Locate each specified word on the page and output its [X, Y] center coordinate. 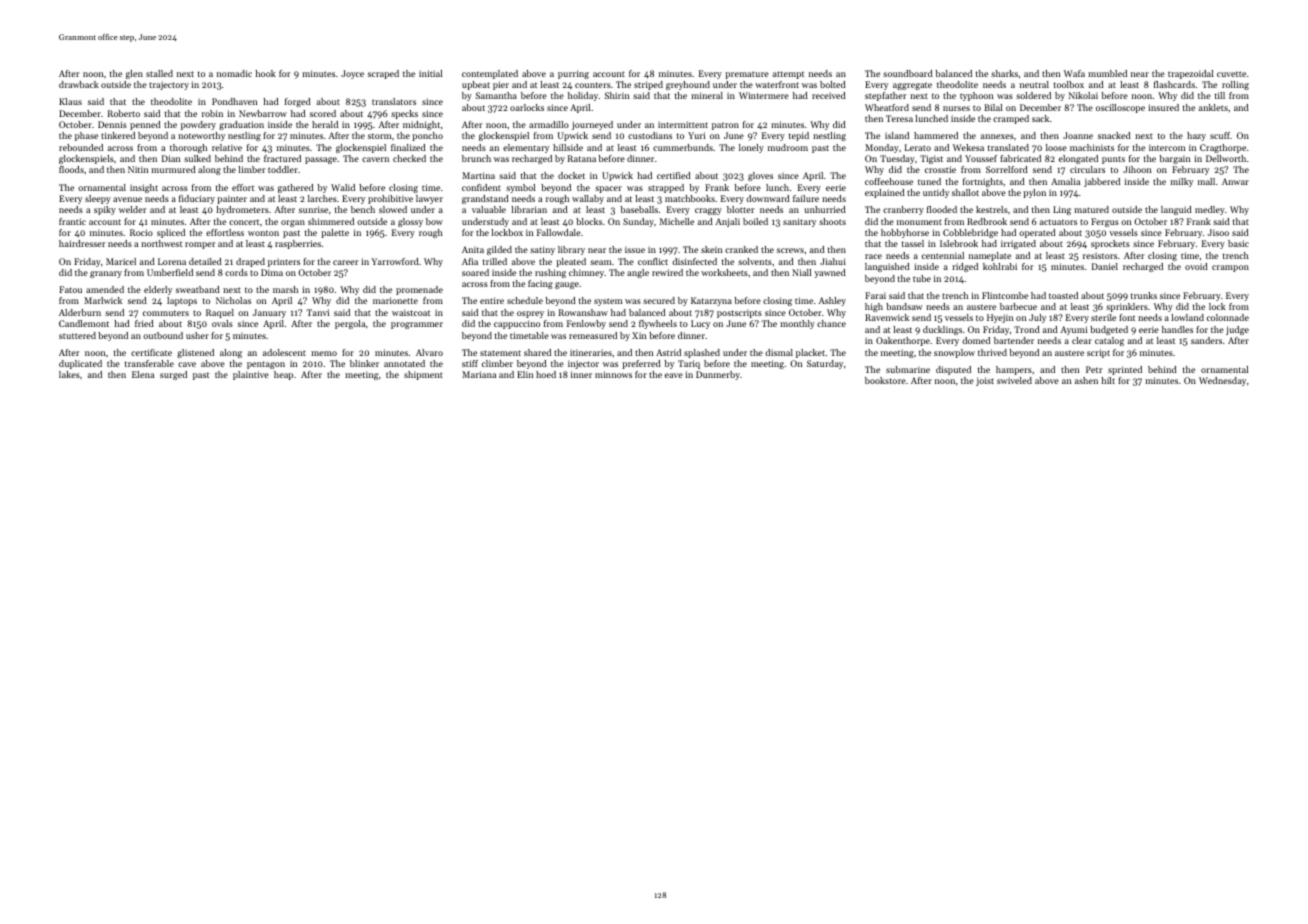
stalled [159, 73]
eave [674, 375]
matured [1091, 209]
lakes [69, 374]
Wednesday [1222, 381]
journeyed [592, 125]
